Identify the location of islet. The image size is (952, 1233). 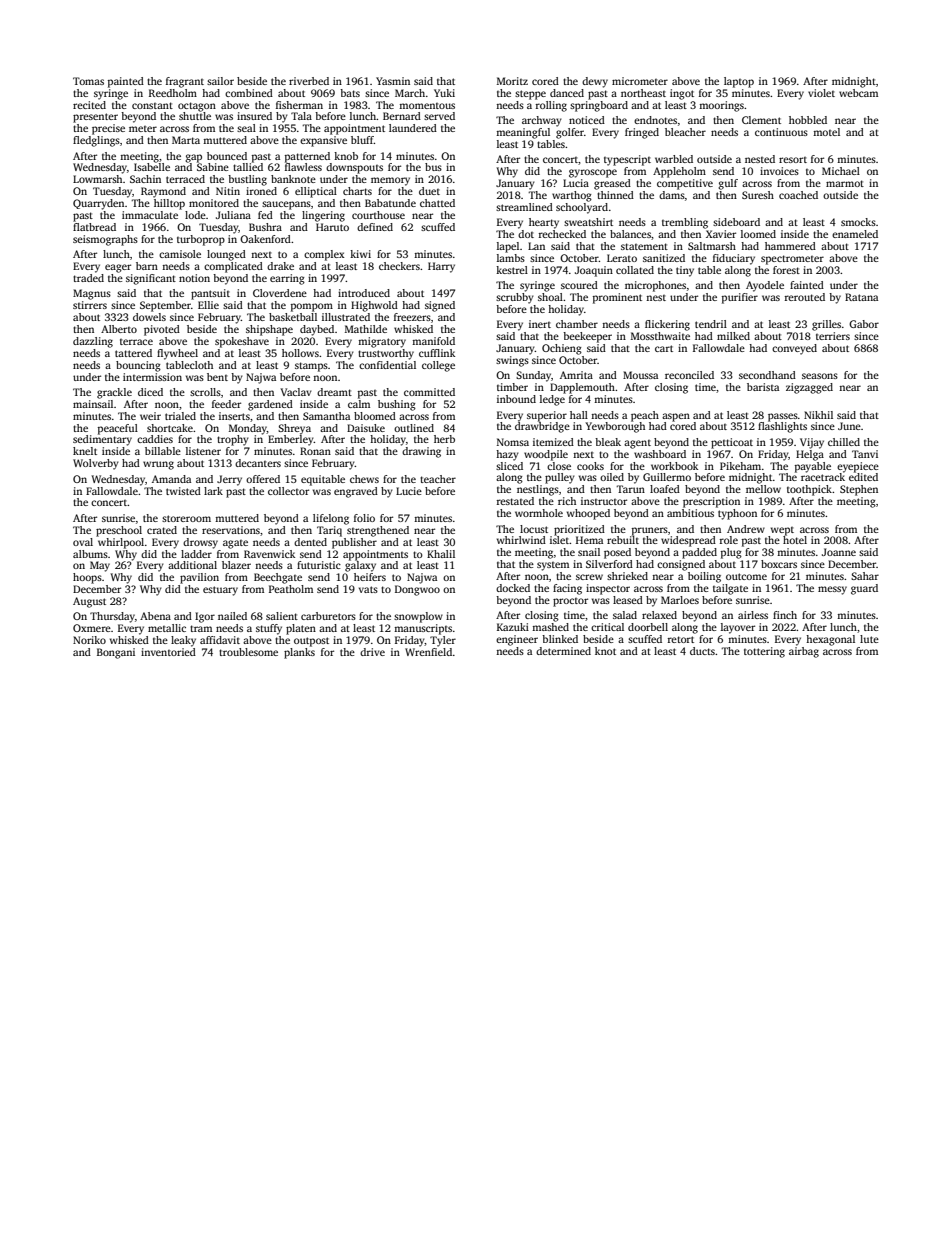
(560, 540).
